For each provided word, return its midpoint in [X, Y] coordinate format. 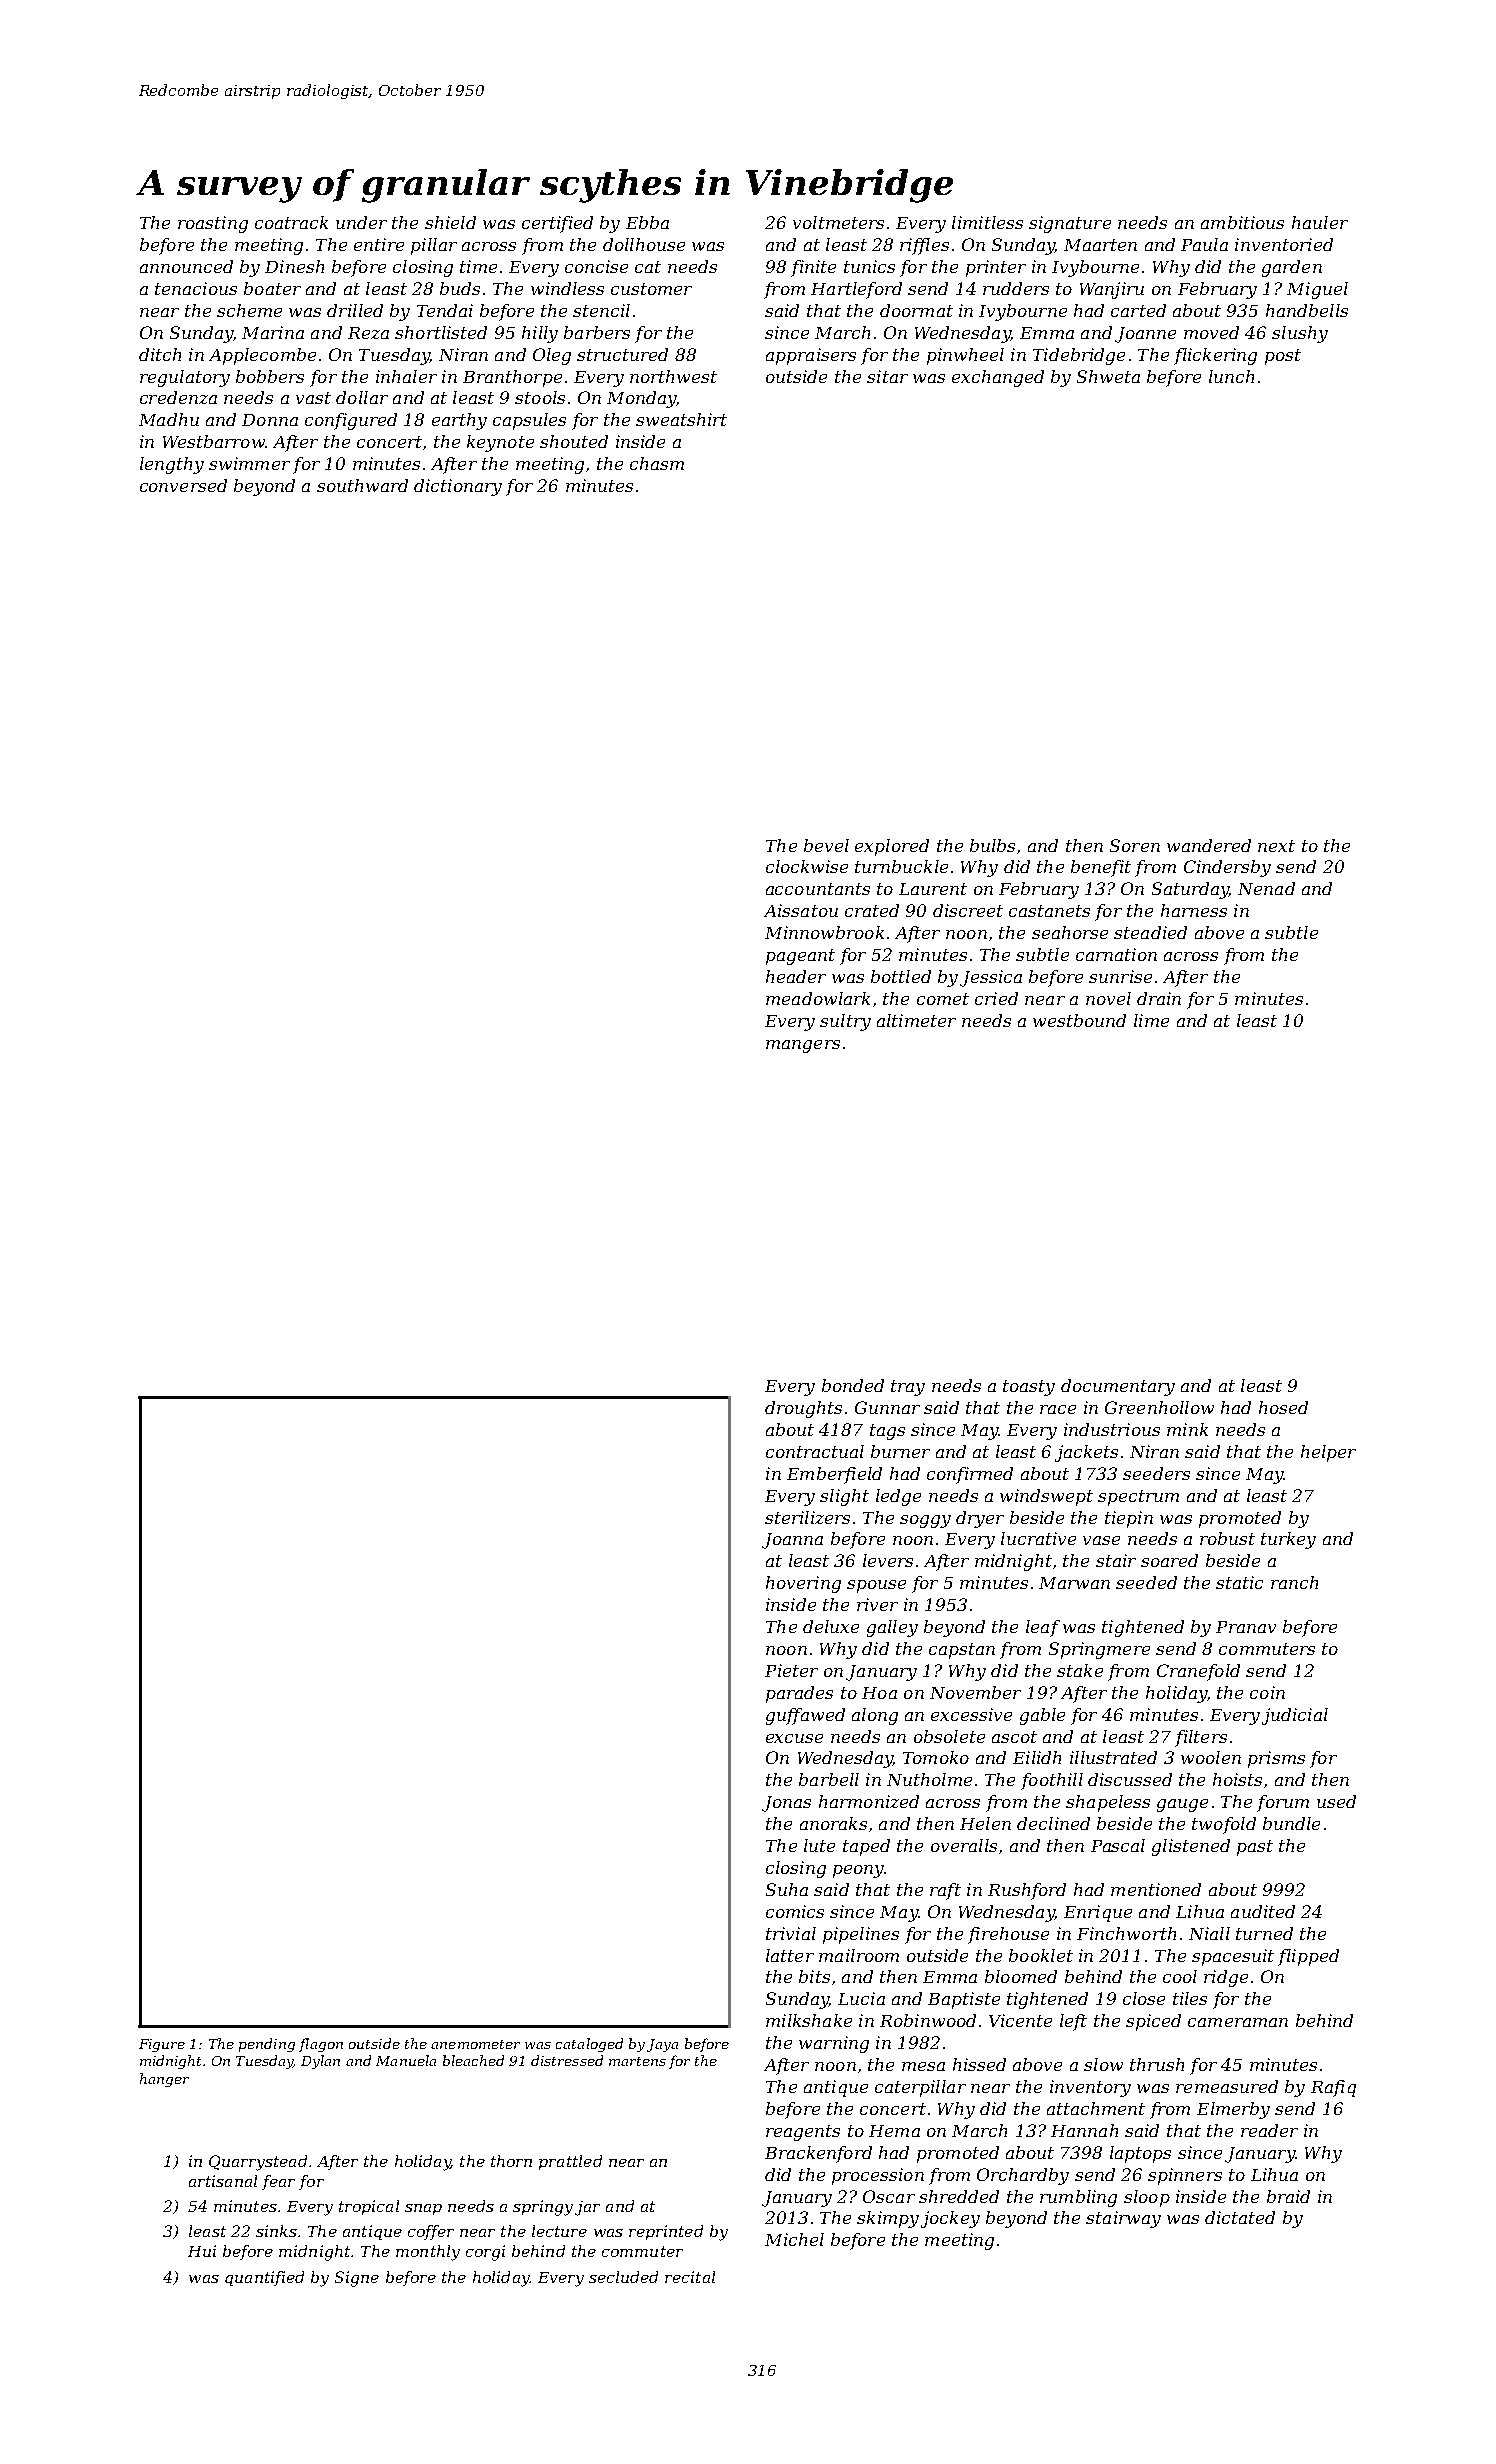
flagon [321, 2045]
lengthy [172, 465]
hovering [803, 1584]
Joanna [792, 1541]
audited [1263, 1911]
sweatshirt [681, 419]
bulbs [992, 845]
